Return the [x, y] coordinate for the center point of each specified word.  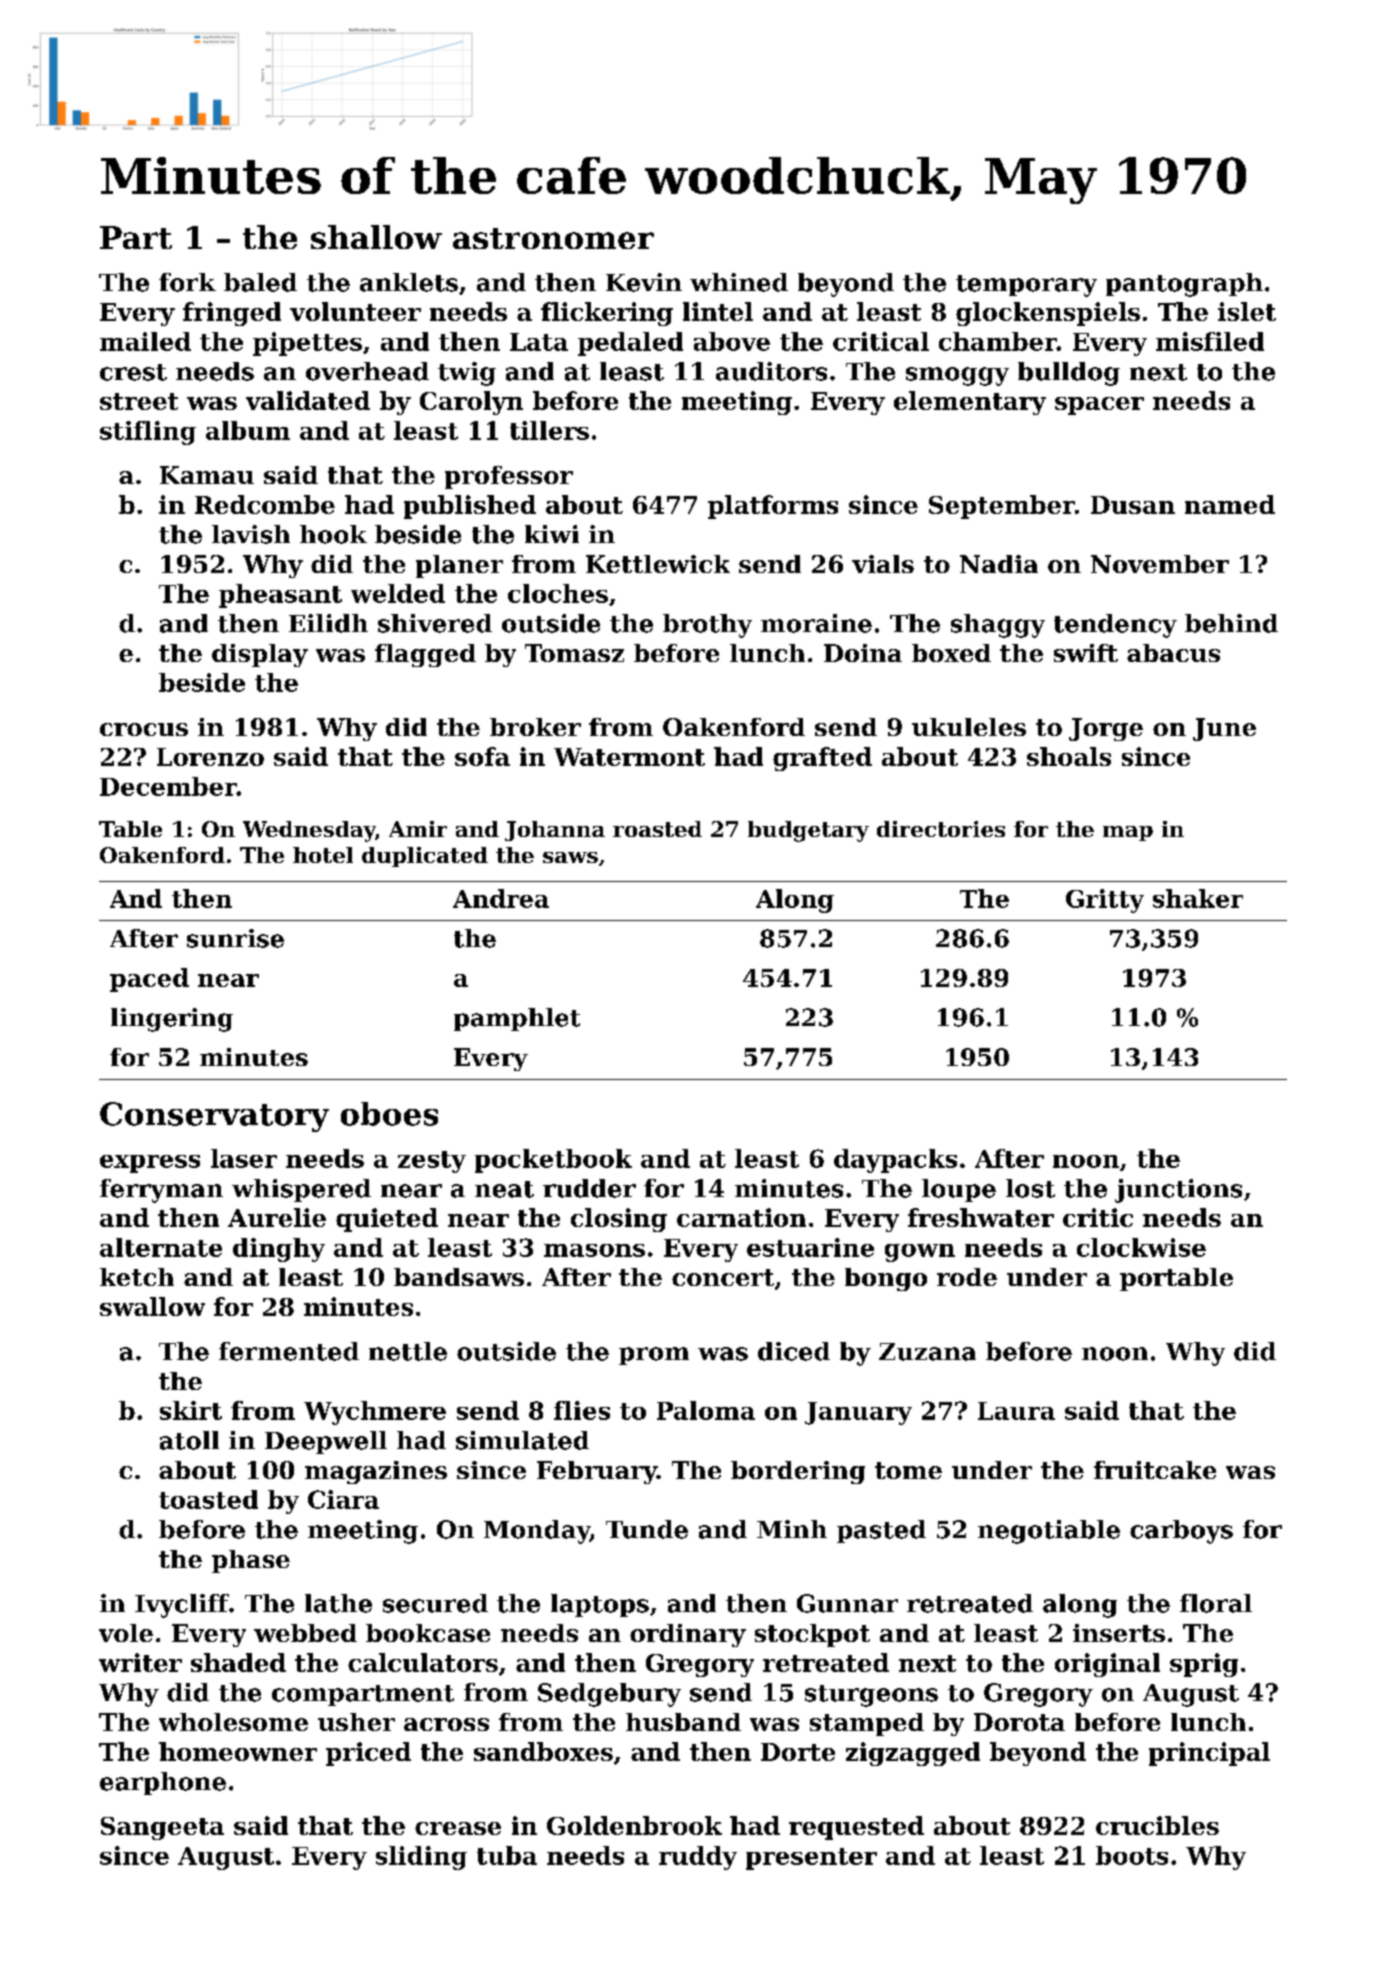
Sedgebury [609, 1695]
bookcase [428, 1633]
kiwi [552, 534]
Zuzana [927, 1352]
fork [187, 282]
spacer [1099, 406]
